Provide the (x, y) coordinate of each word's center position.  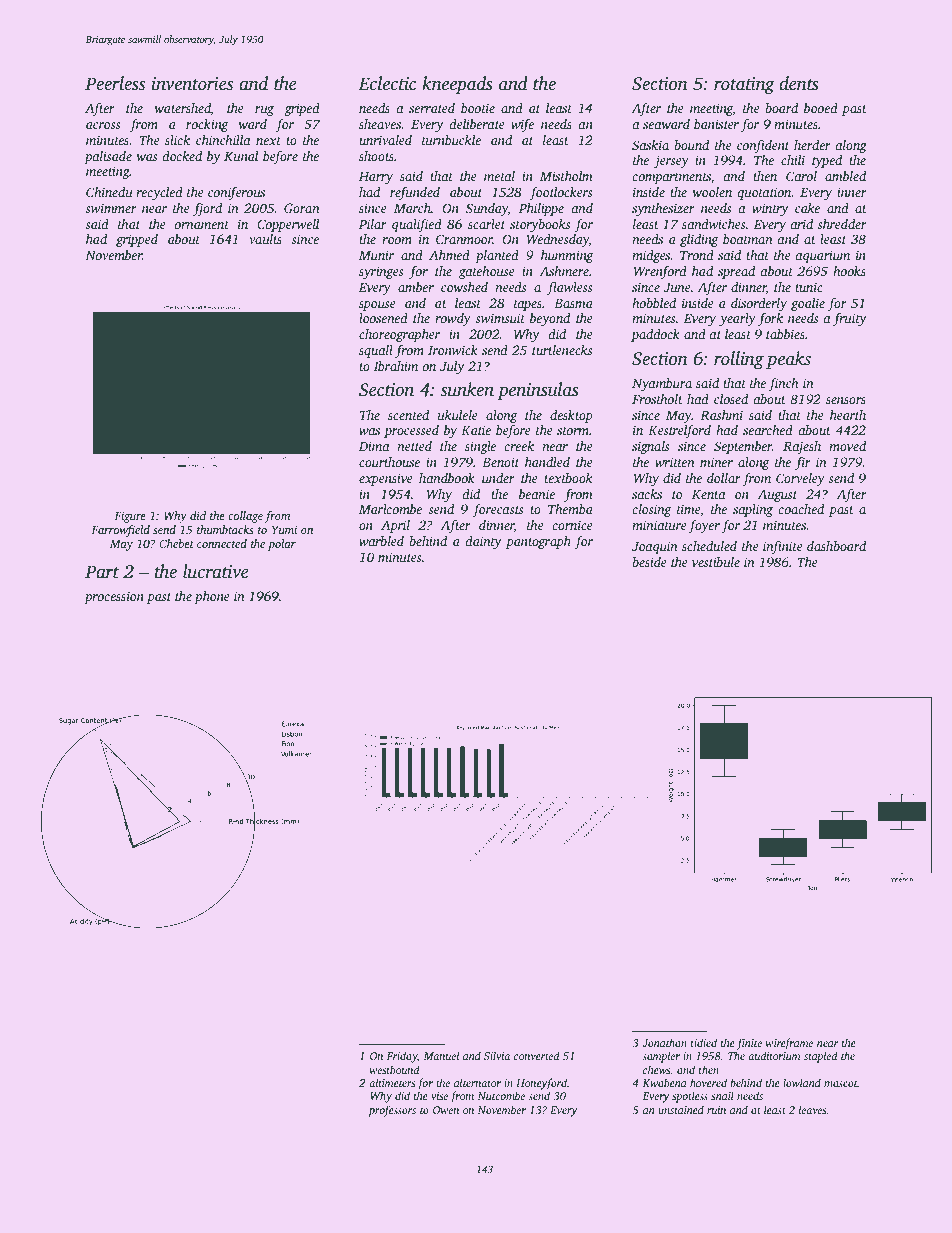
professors (392, 1111)
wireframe (789, 1044)
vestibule (716, 562)
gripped (137, 240)
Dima (374, 446)
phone (212, 597)
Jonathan (664, 1042)
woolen (712, 192)
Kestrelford (679, 431)
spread (736, 272)
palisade (108, 157)
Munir (376, 255)
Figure (130, 517)
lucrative (216, 571)
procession (114, 597)
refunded (415, 193)
